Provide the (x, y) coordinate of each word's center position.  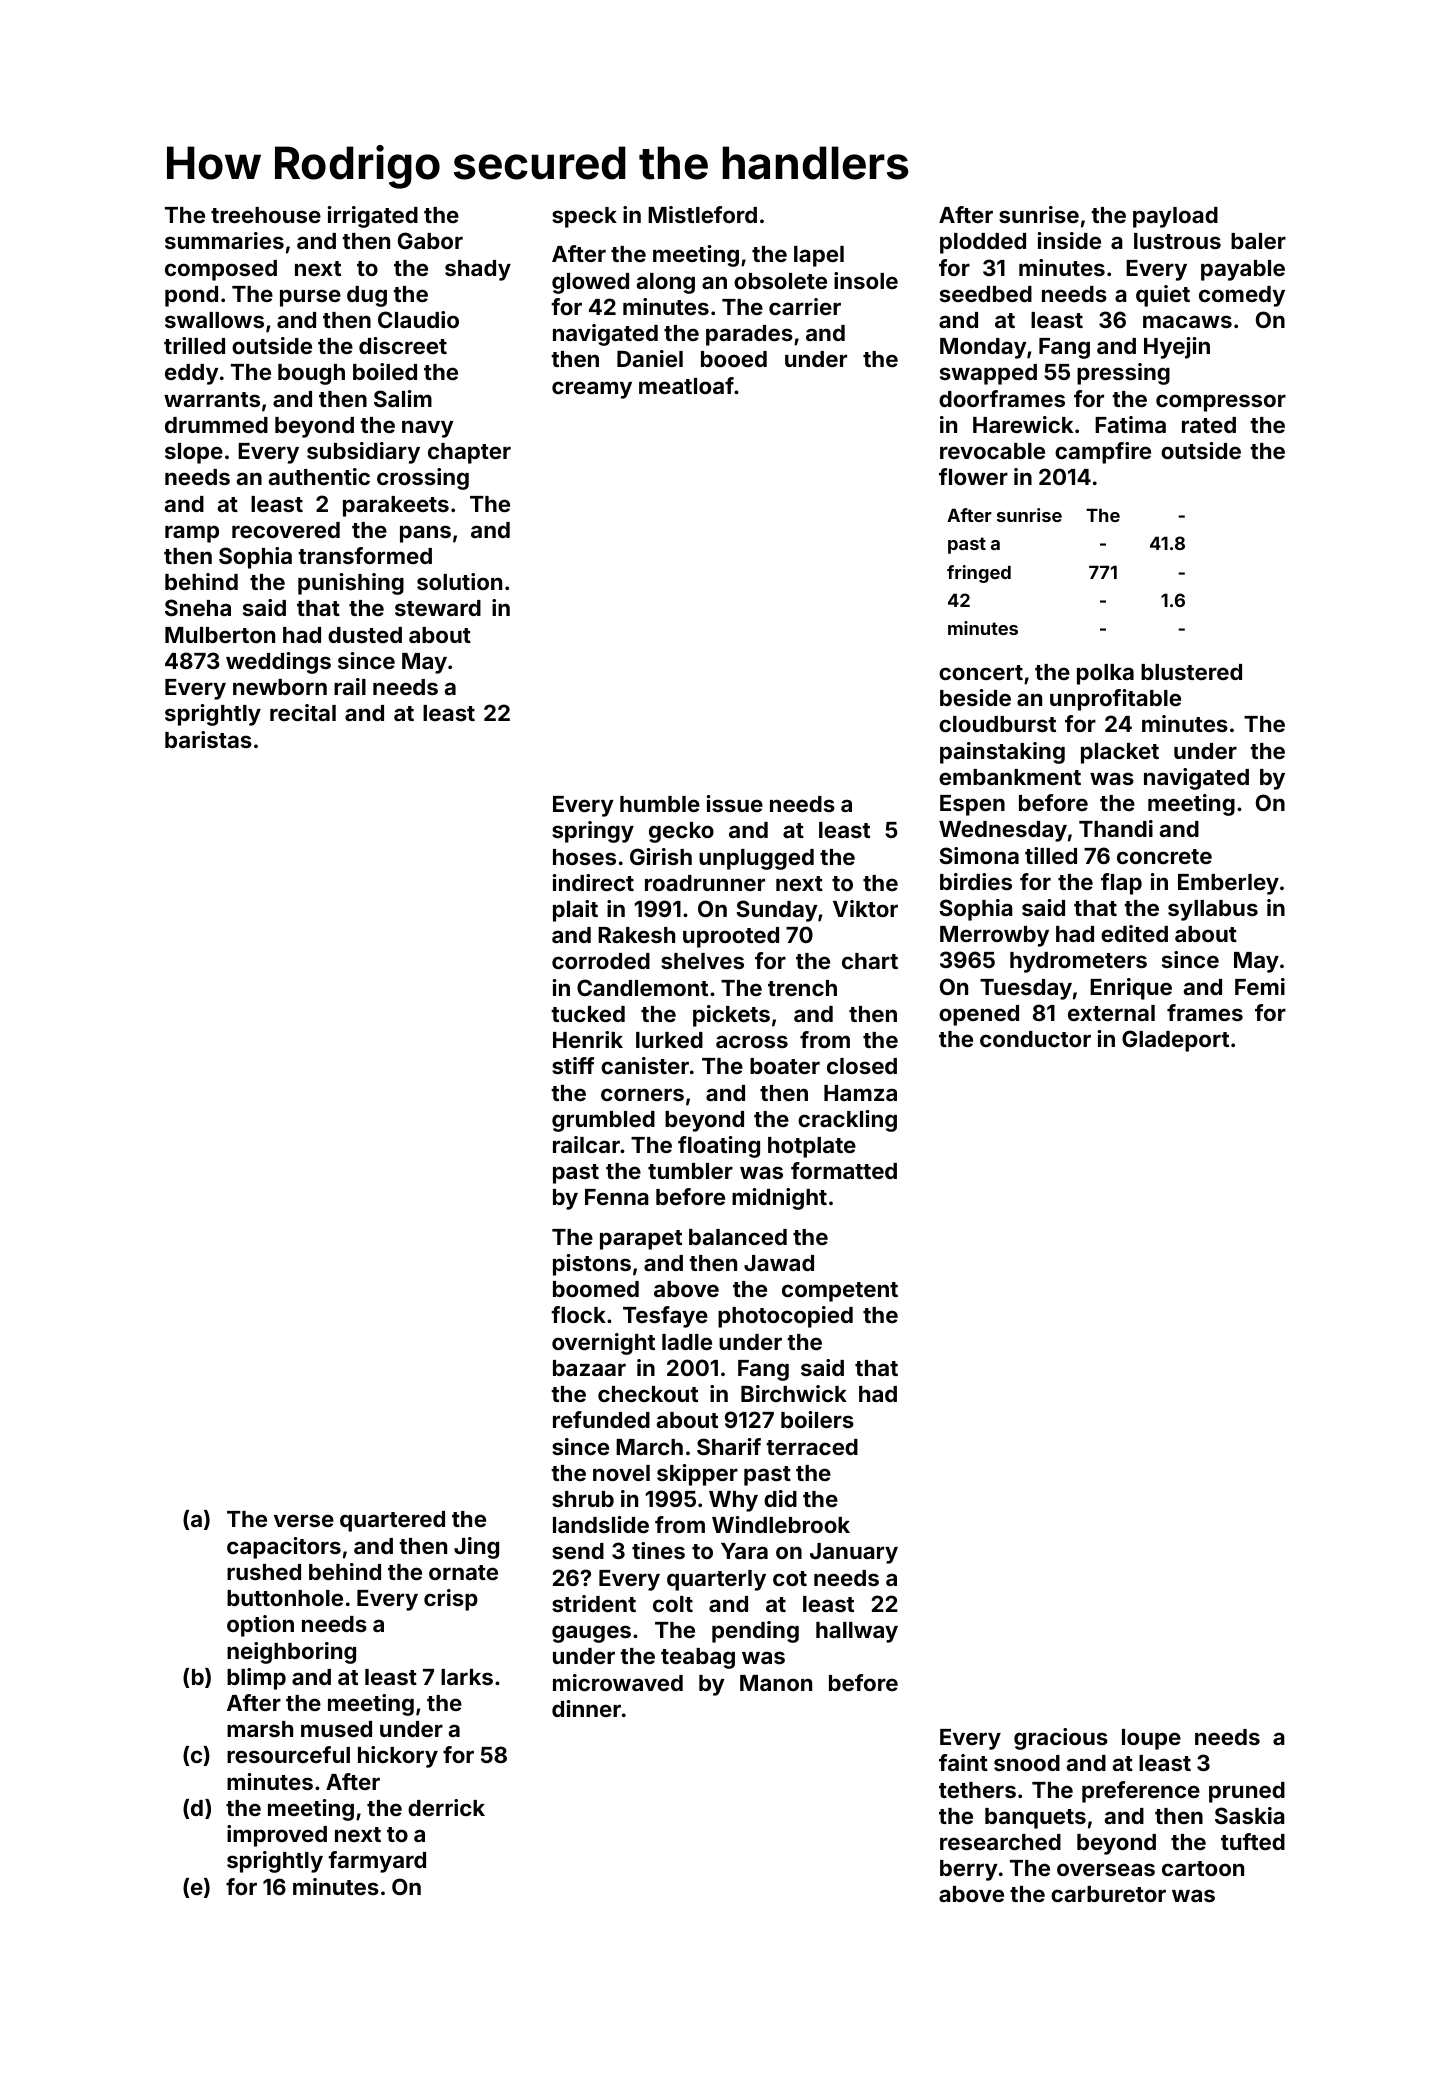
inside (1069, 240)
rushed (264, 1572)
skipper (697, 1475)
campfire (1103, 453)
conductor (1035, 1039)
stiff (573, 1065)
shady (478, 270)
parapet (641, 1240)
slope (194, 453)
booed (734, 359)
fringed (979, 574)
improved (277, 1836)
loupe (1151, 1739)
